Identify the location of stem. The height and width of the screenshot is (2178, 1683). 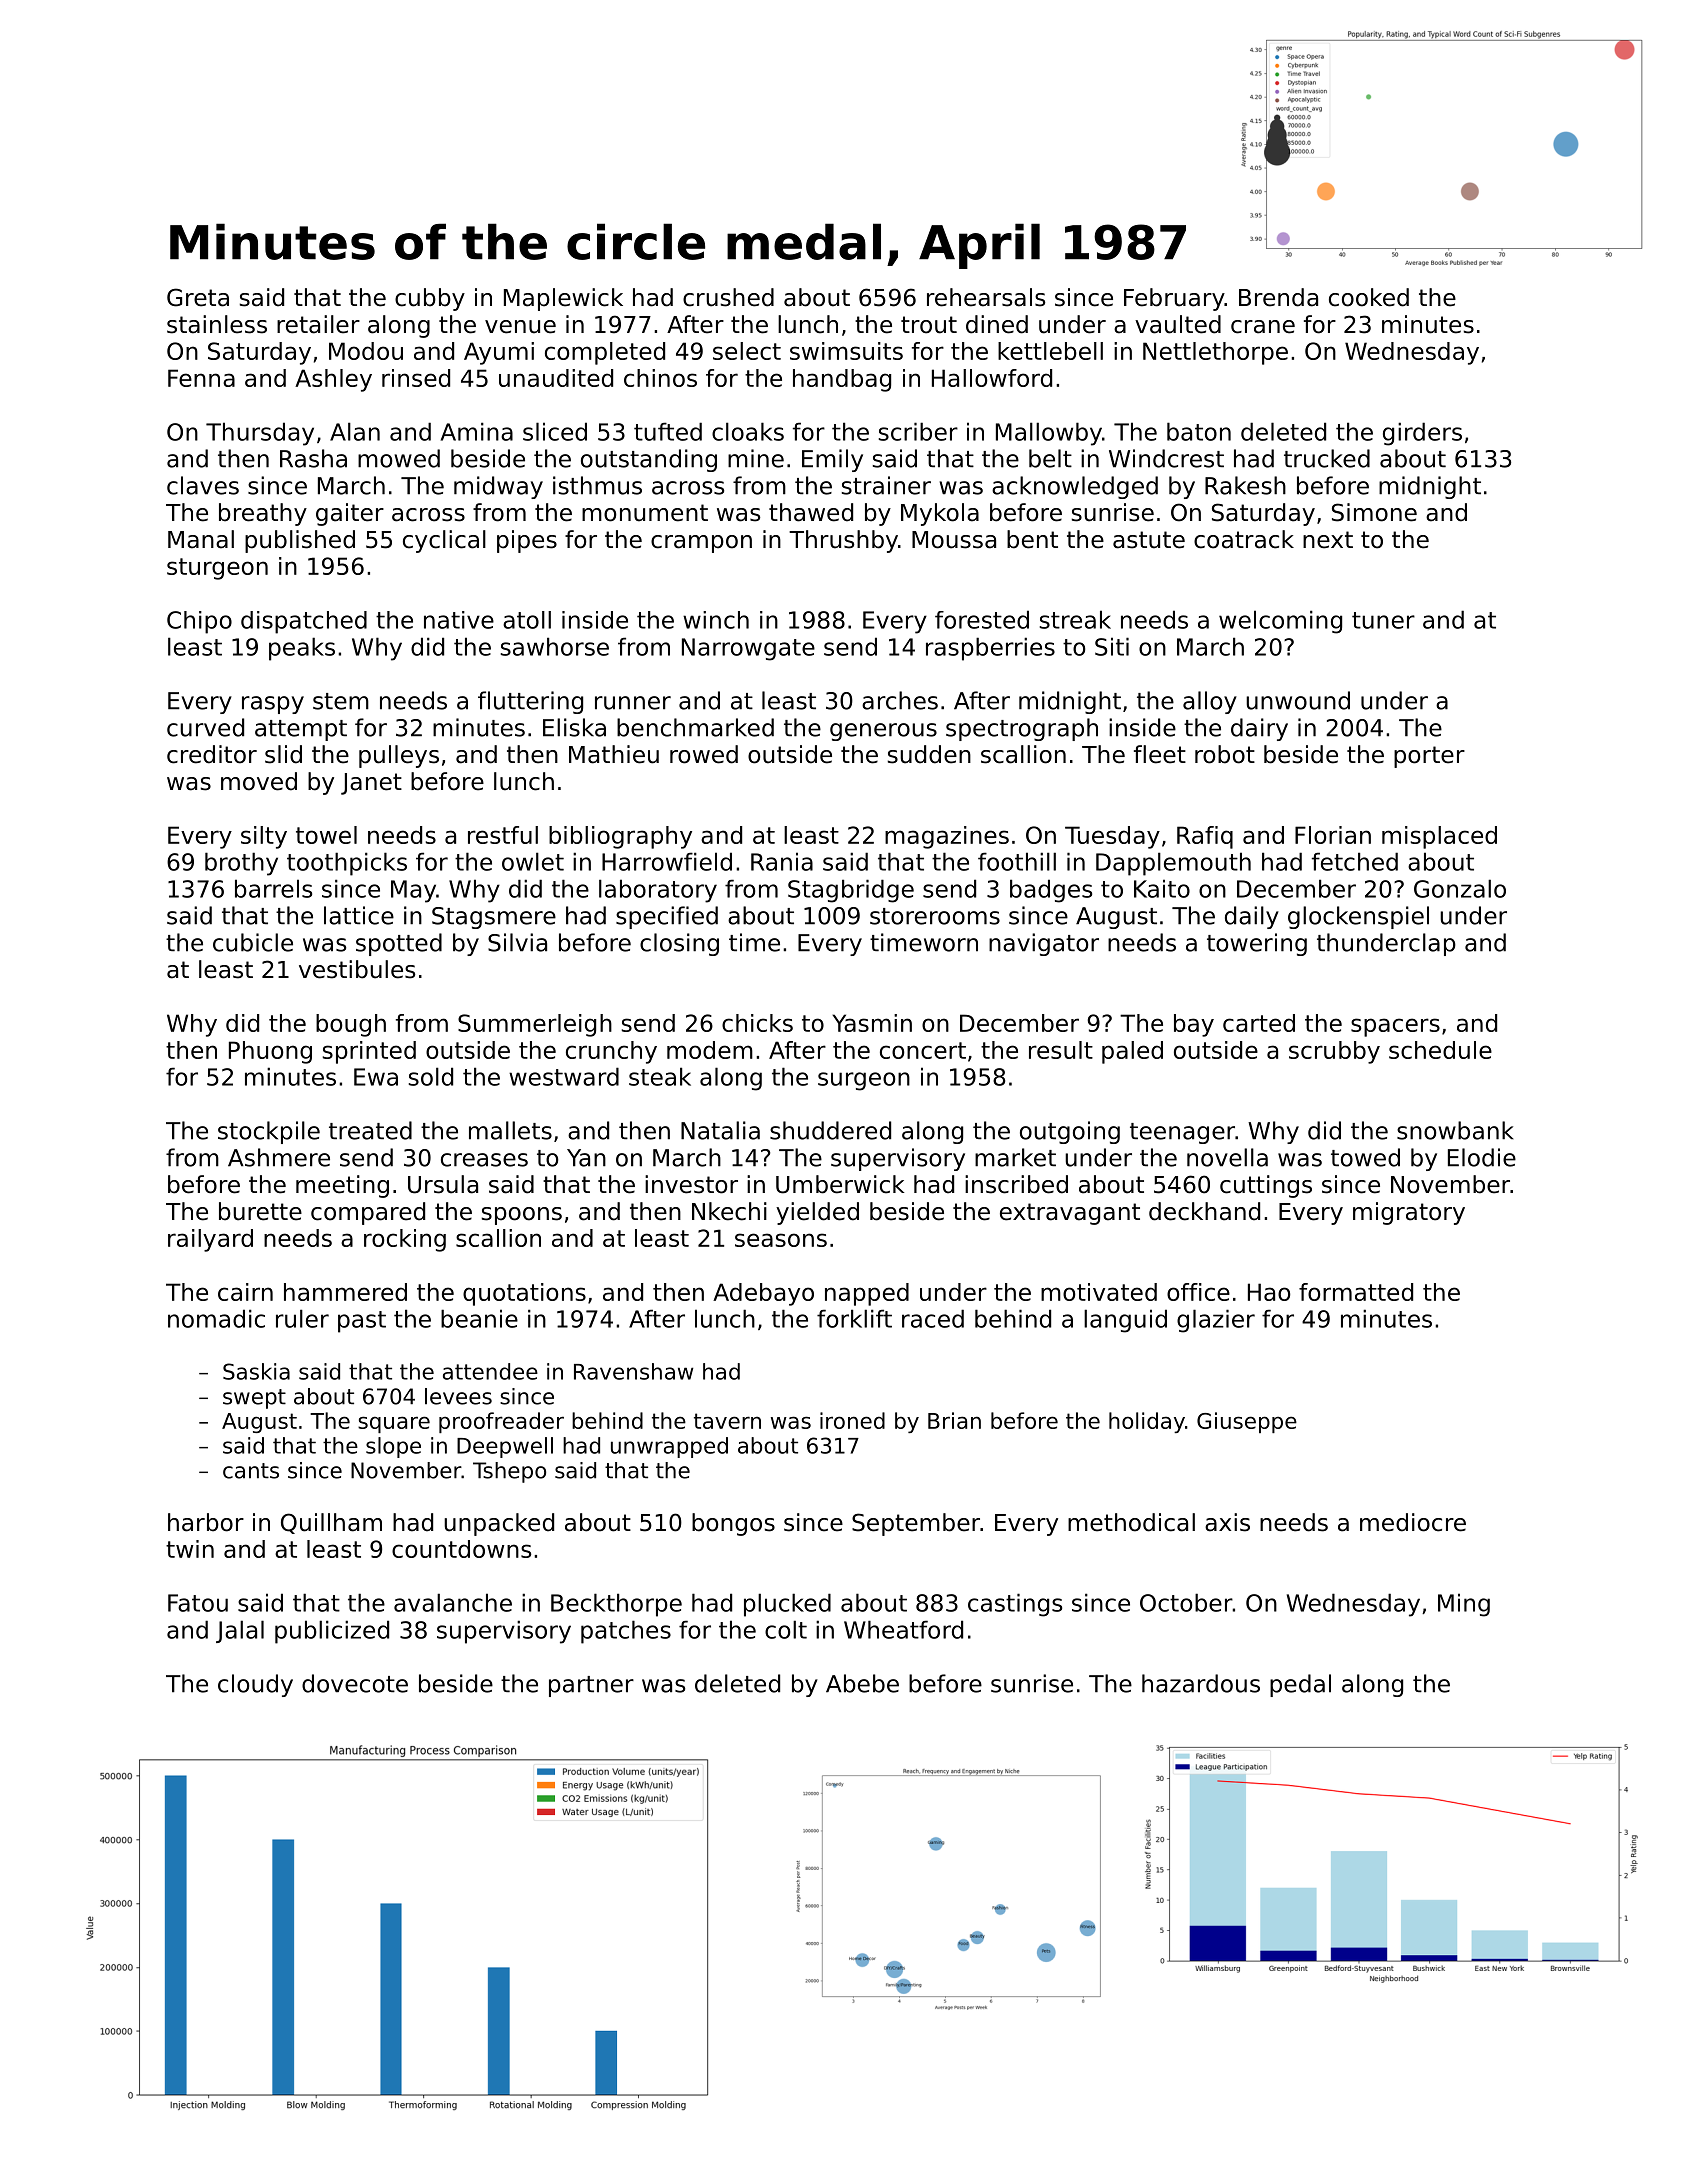
(341, 701).
